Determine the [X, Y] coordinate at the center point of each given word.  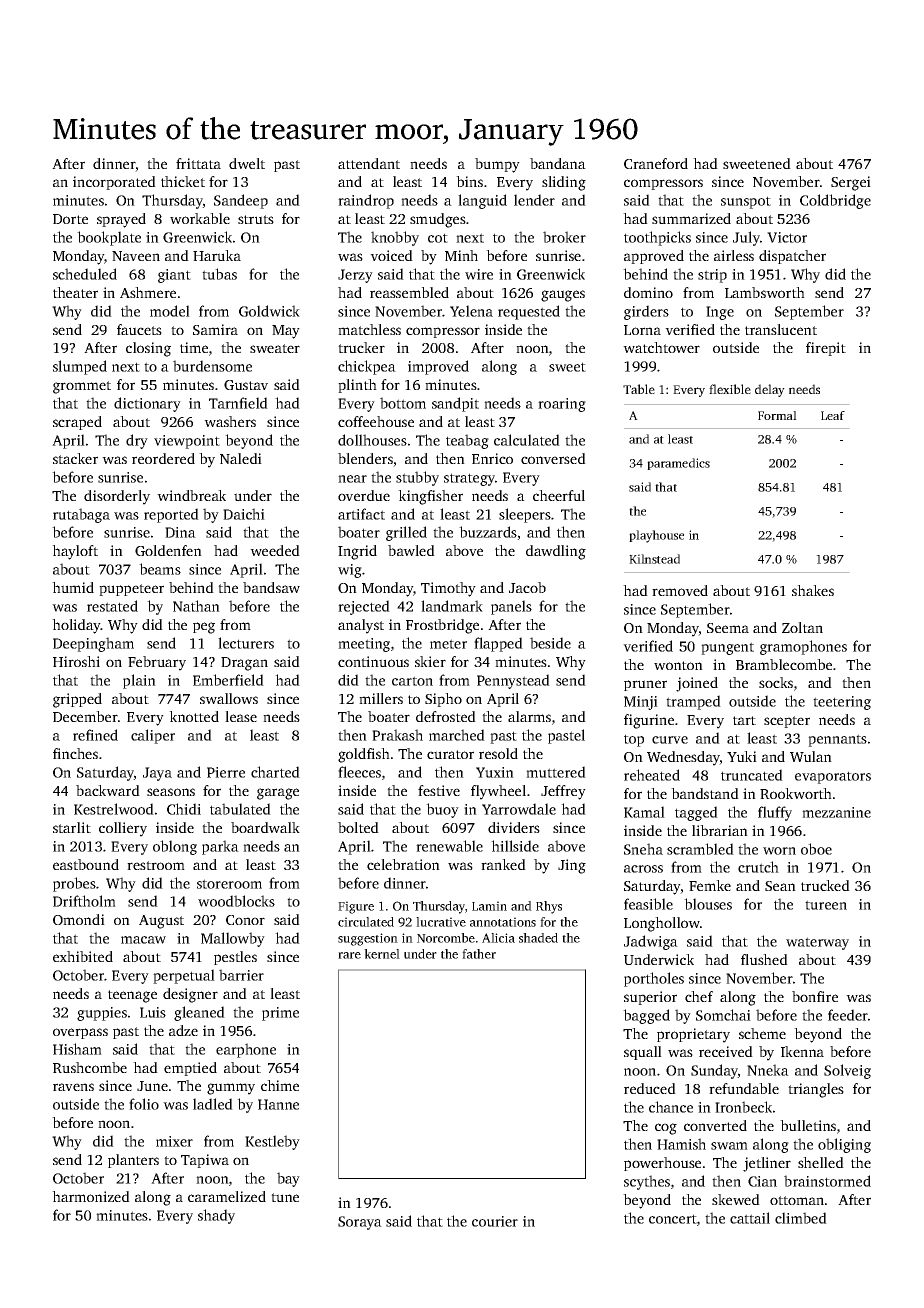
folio [144, 1104]
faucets [139, 329]
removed [680, 590]
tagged [696, 813]
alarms [529, 716]
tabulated [240, 809]
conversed [553, 458]
